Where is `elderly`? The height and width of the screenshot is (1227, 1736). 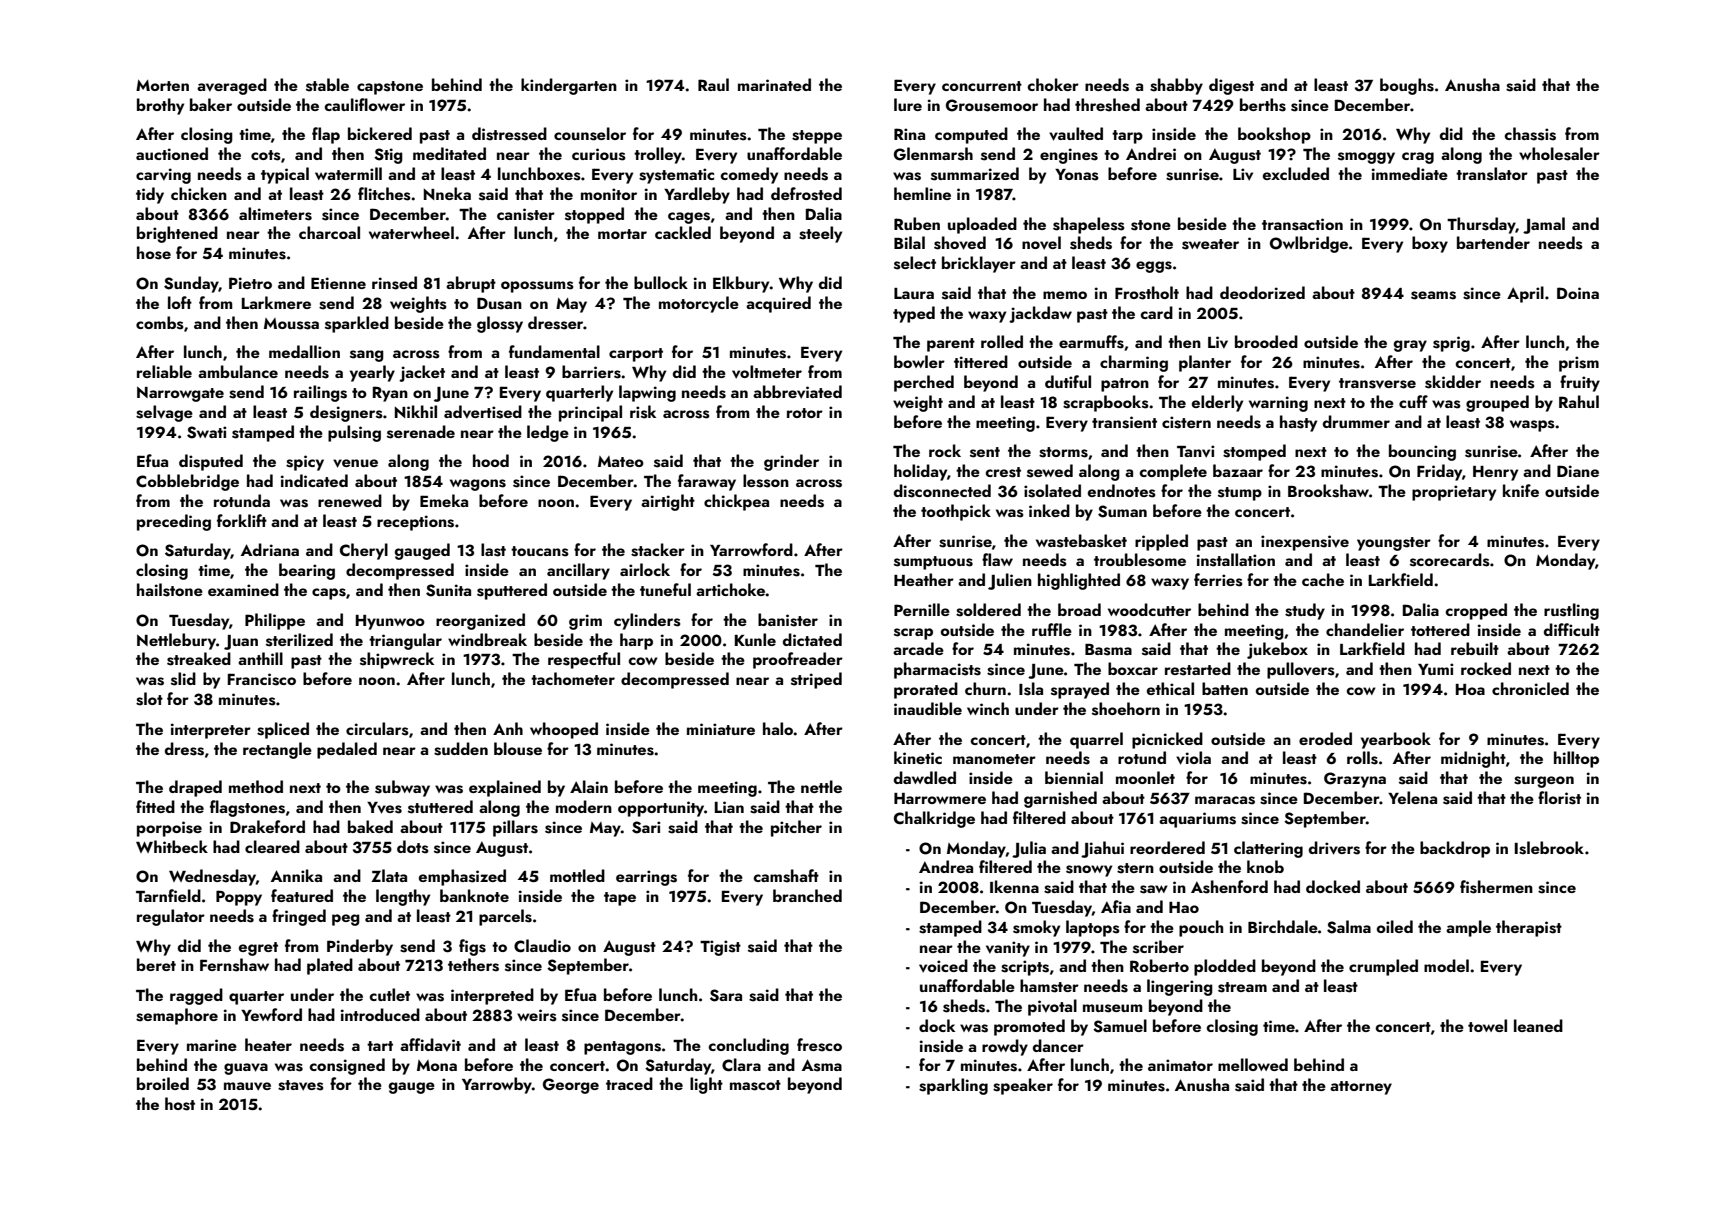
elderly is located at coordinates (1217, 403).
